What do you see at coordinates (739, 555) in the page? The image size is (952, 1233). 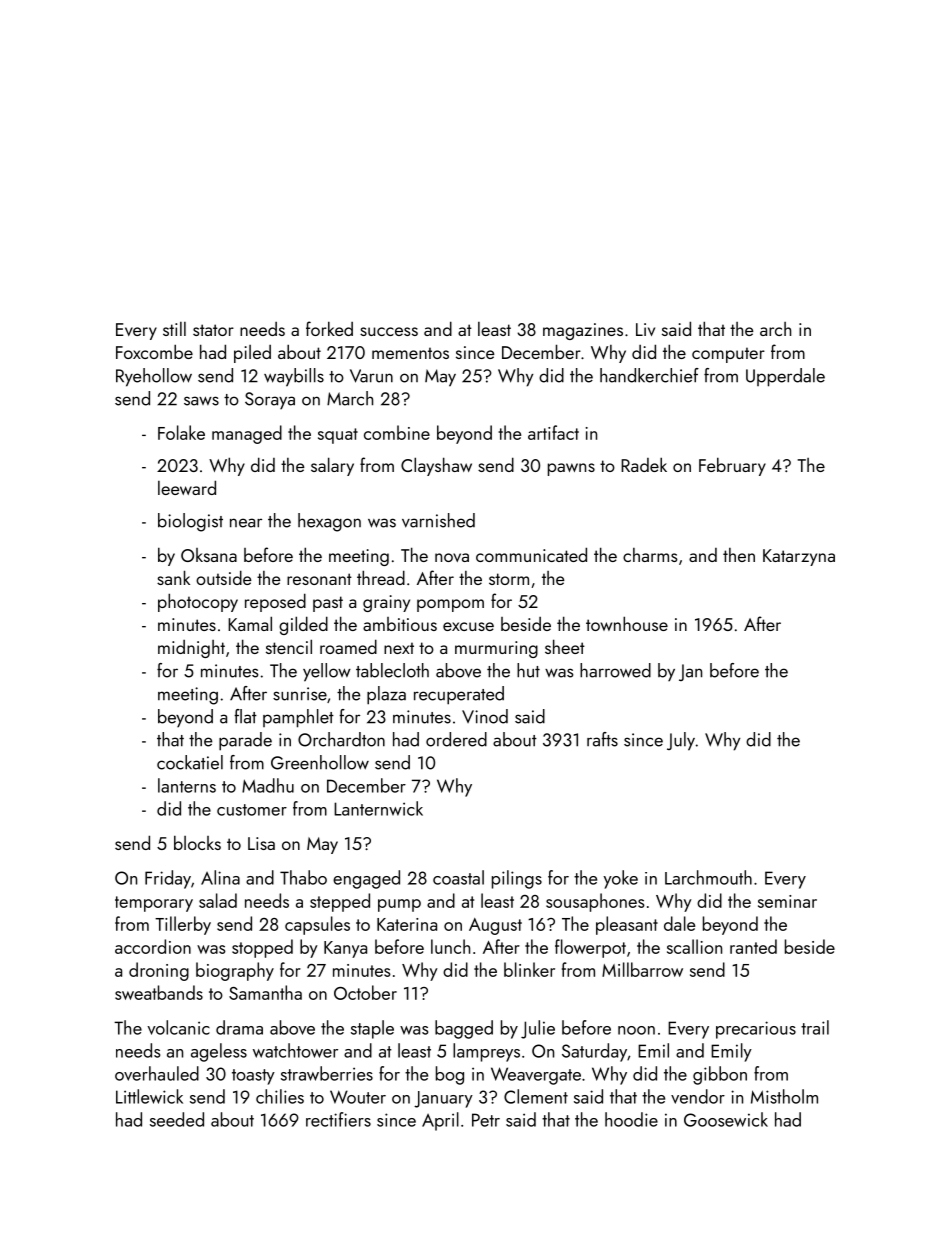 I see `then` at bounding box center [739, 555].
